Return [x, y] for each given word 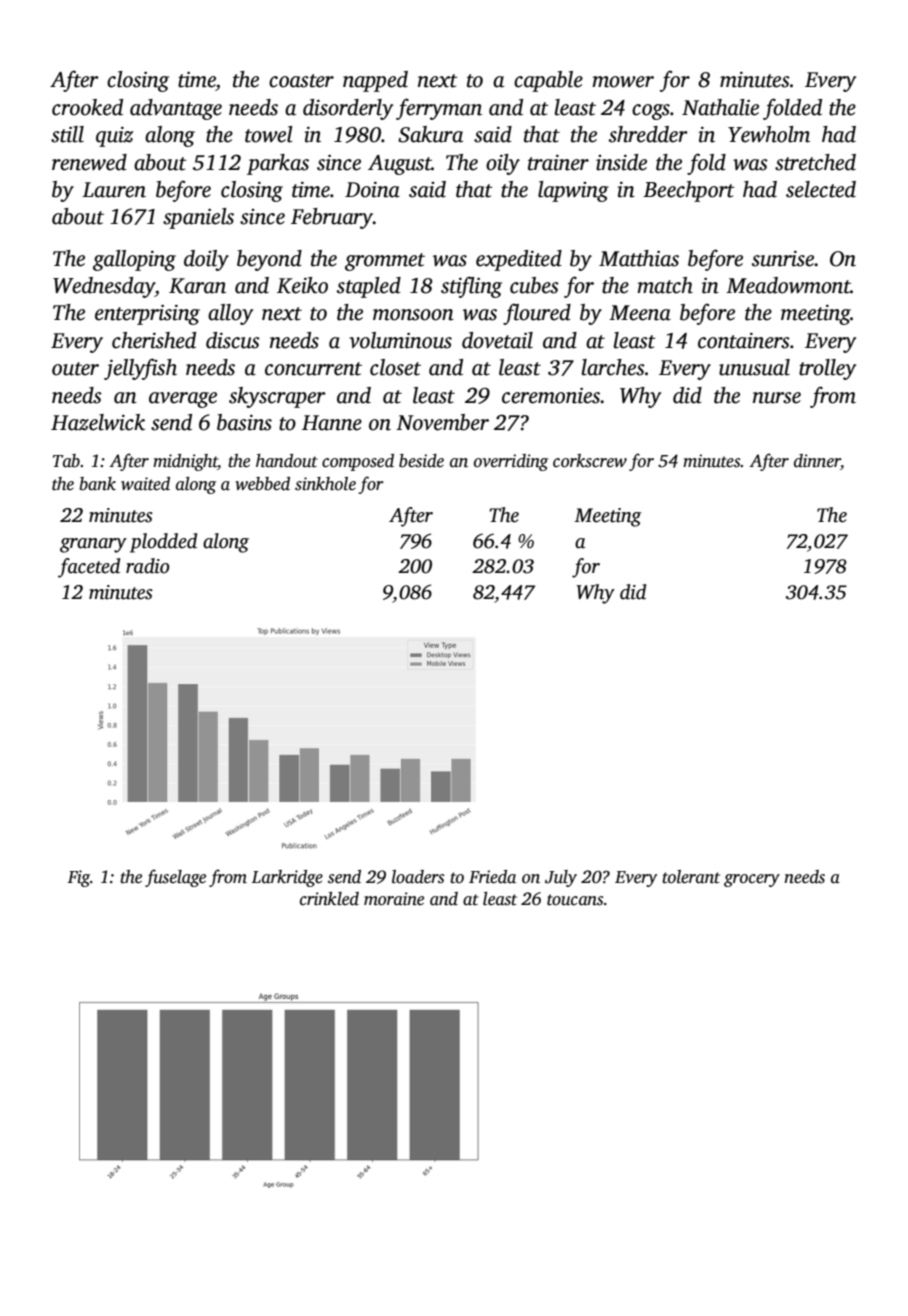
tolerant [691, 877]
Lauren [114, 190]
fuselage [175, 878]
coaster [301, 81]
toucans [575, 900]
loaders [418, 877]
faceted [89, 568]
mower [623, 82]
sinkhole [325, 484]
